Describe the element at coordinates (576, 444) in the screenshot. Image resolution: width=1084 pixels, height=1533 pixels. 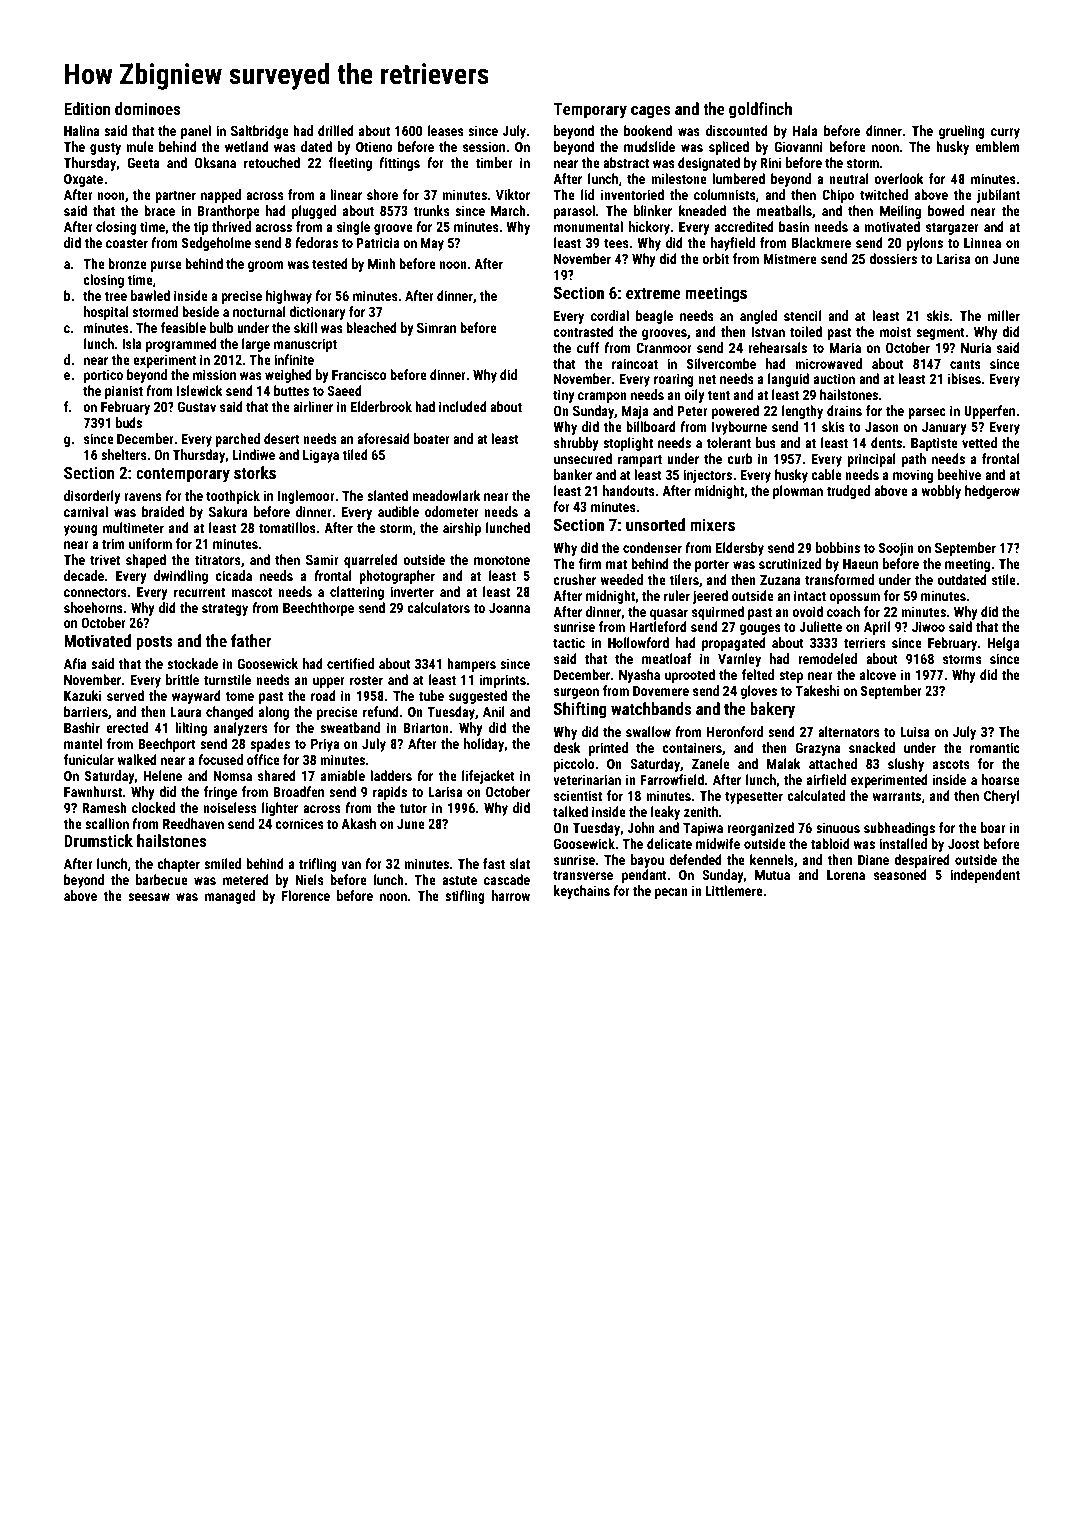
I see `shrubby` at that location.
